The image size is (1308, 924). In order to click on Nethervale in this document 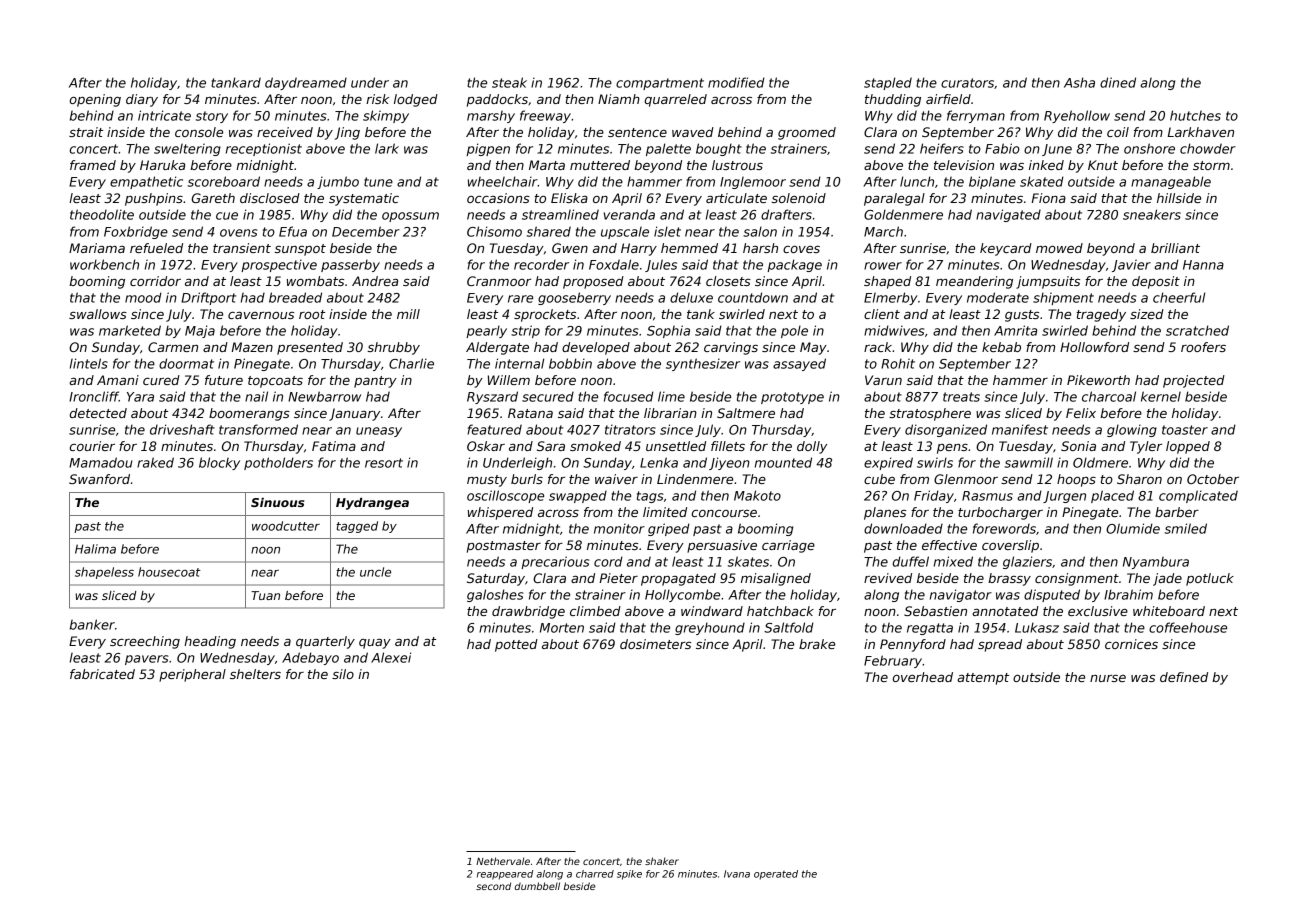, I will do `click(503, 861)`.
